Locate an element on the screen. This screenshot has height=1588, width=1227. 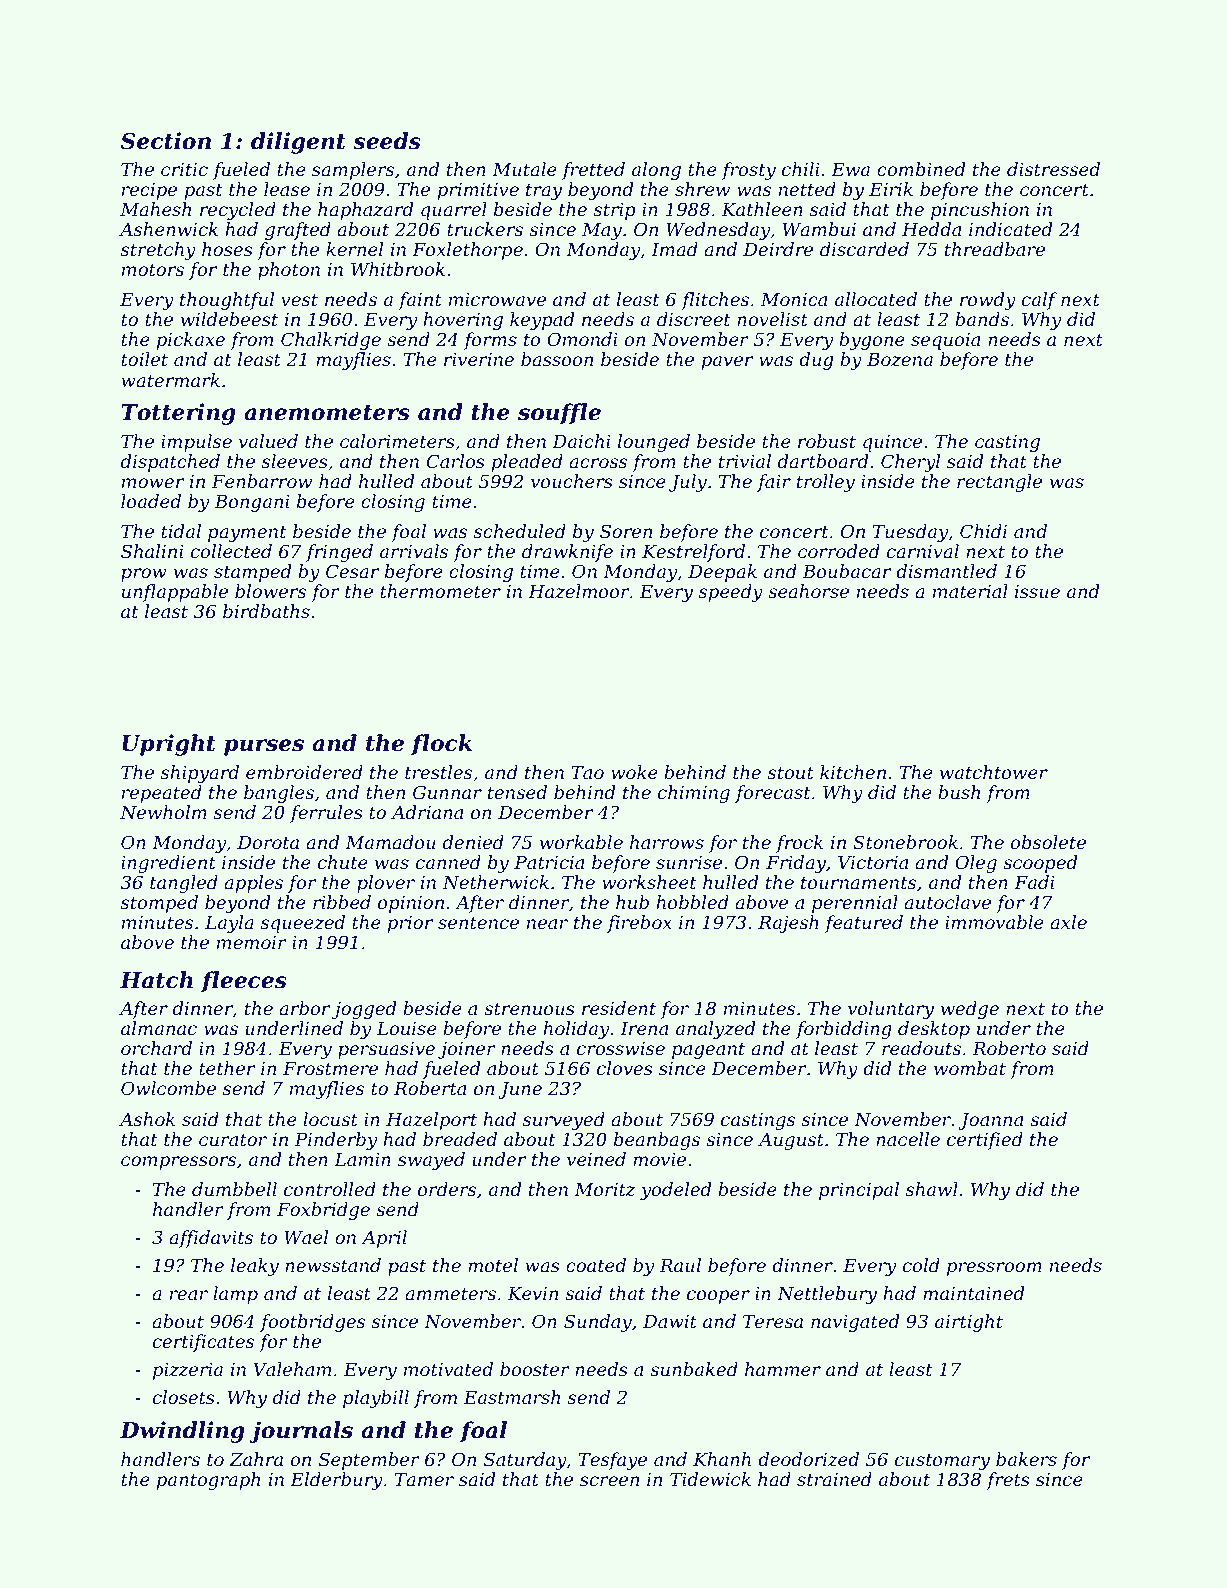
Newholm is located at coordinates (163, 812).
